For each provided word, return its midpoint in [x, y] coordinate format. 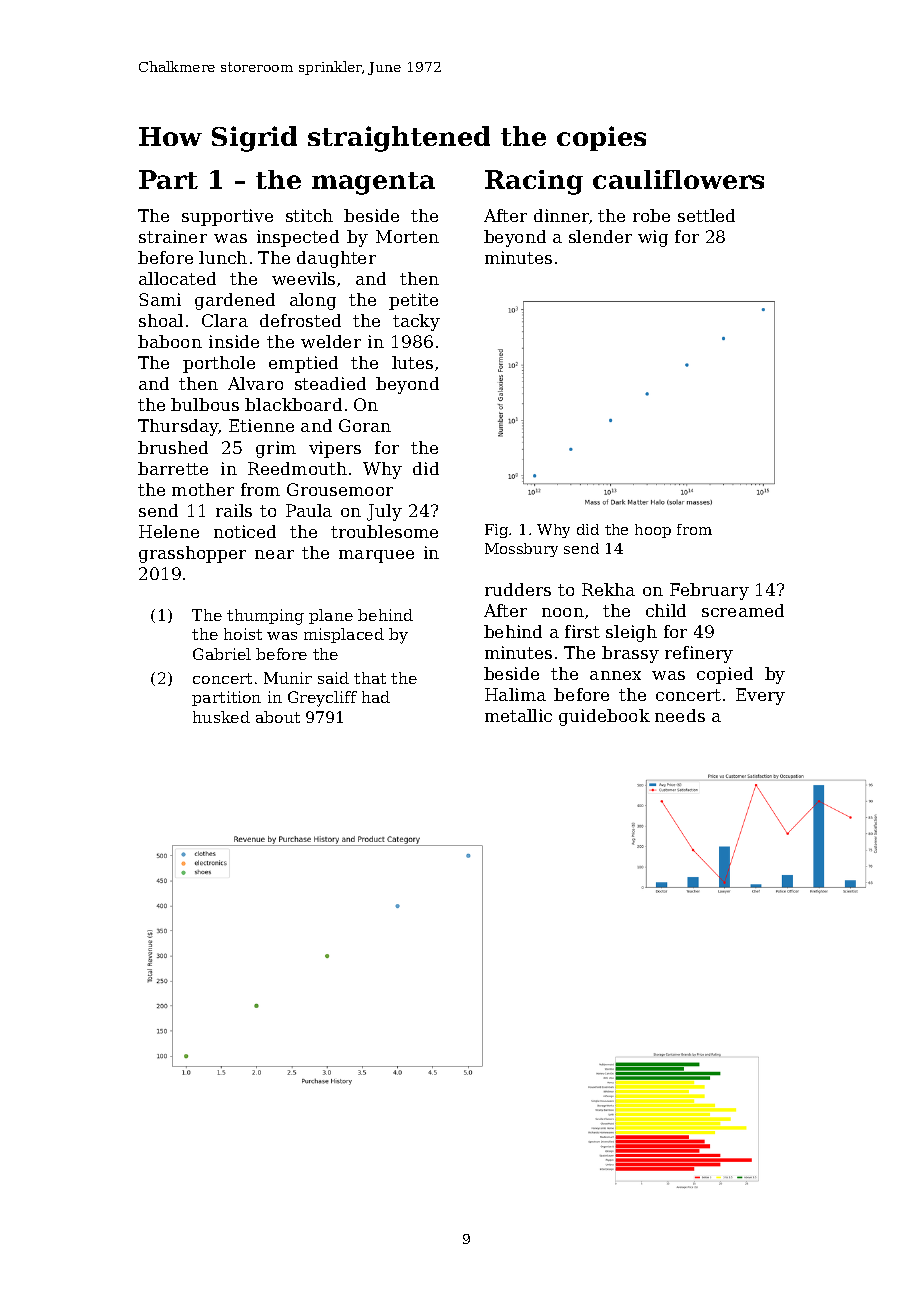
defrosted [300, 320]
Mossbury [521, 550]
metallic [518, 715]
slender [600, 236]
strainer [173, 236]
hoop [653, 531]
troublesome [384, 531]
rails [234, 510]
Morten [407, 236]
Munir [288, 678]
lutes [412, 362]
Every [760, 696]
